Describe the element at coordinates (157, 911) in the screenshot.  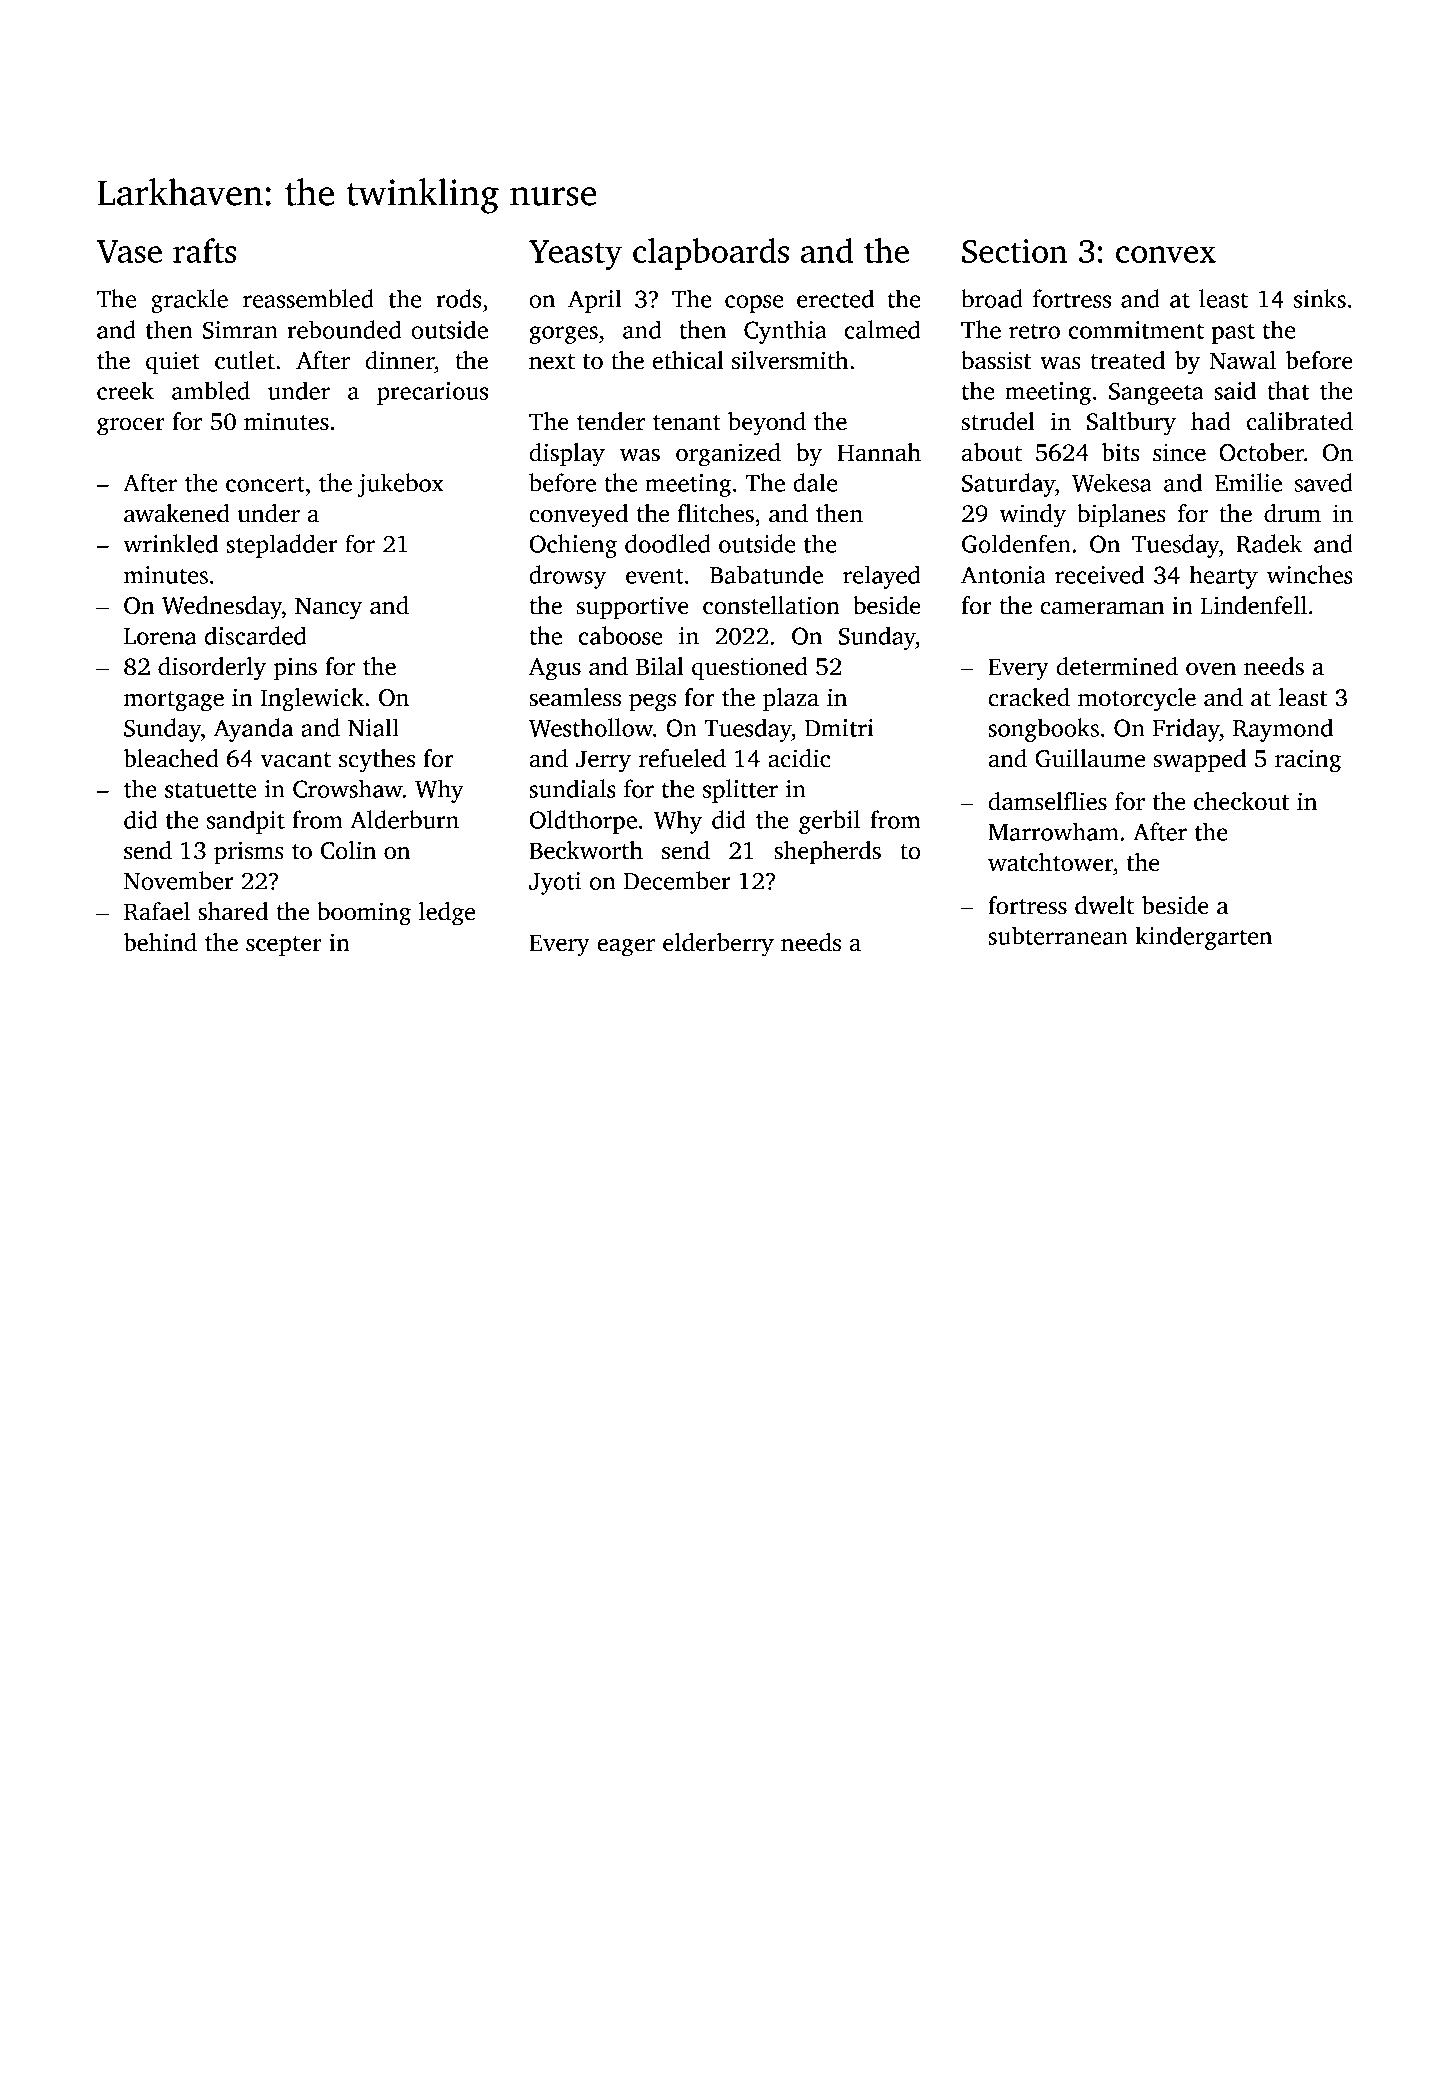
I see `Rafael` at that location.
